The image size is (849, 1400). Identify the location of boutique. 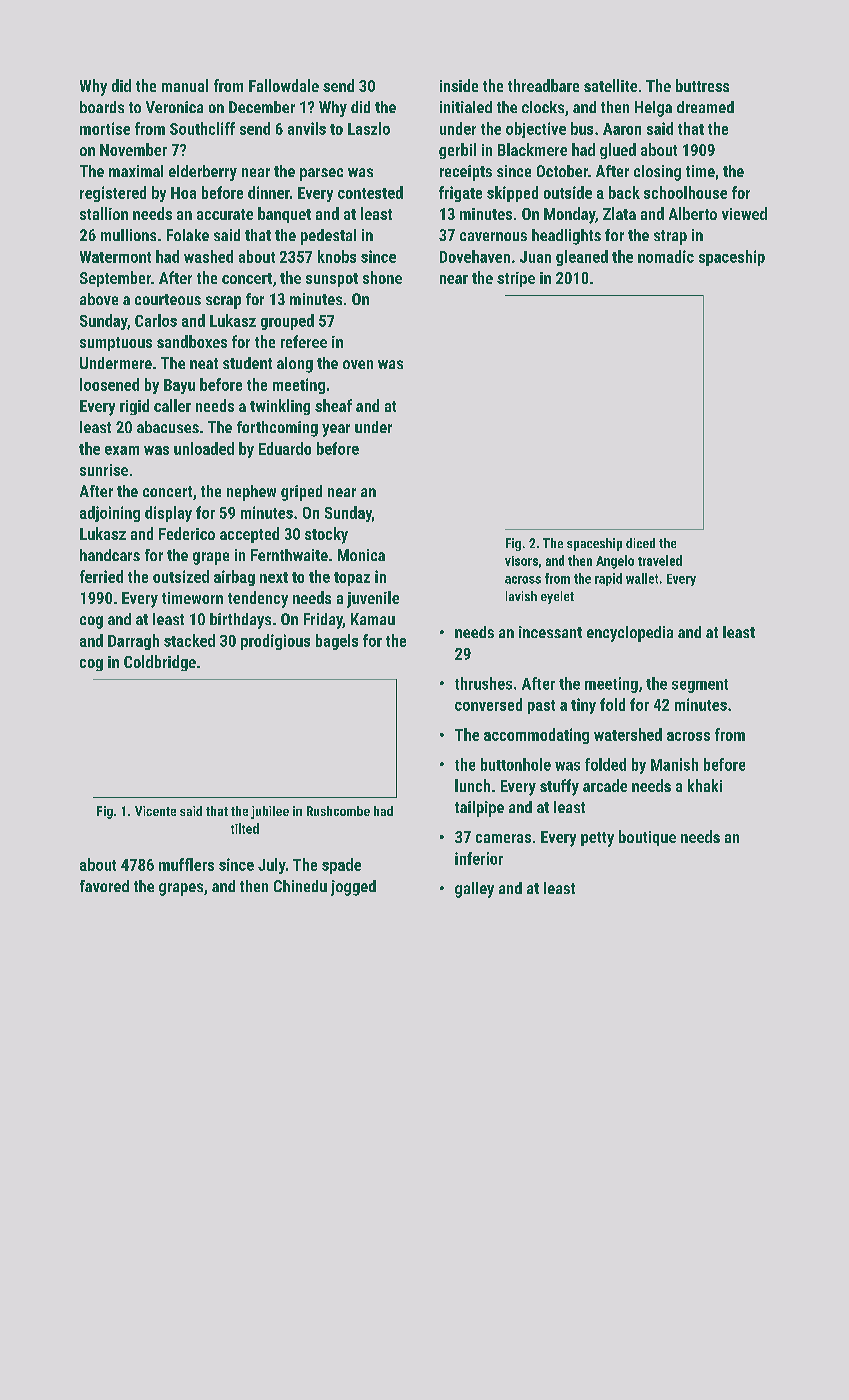
(647, 838).
